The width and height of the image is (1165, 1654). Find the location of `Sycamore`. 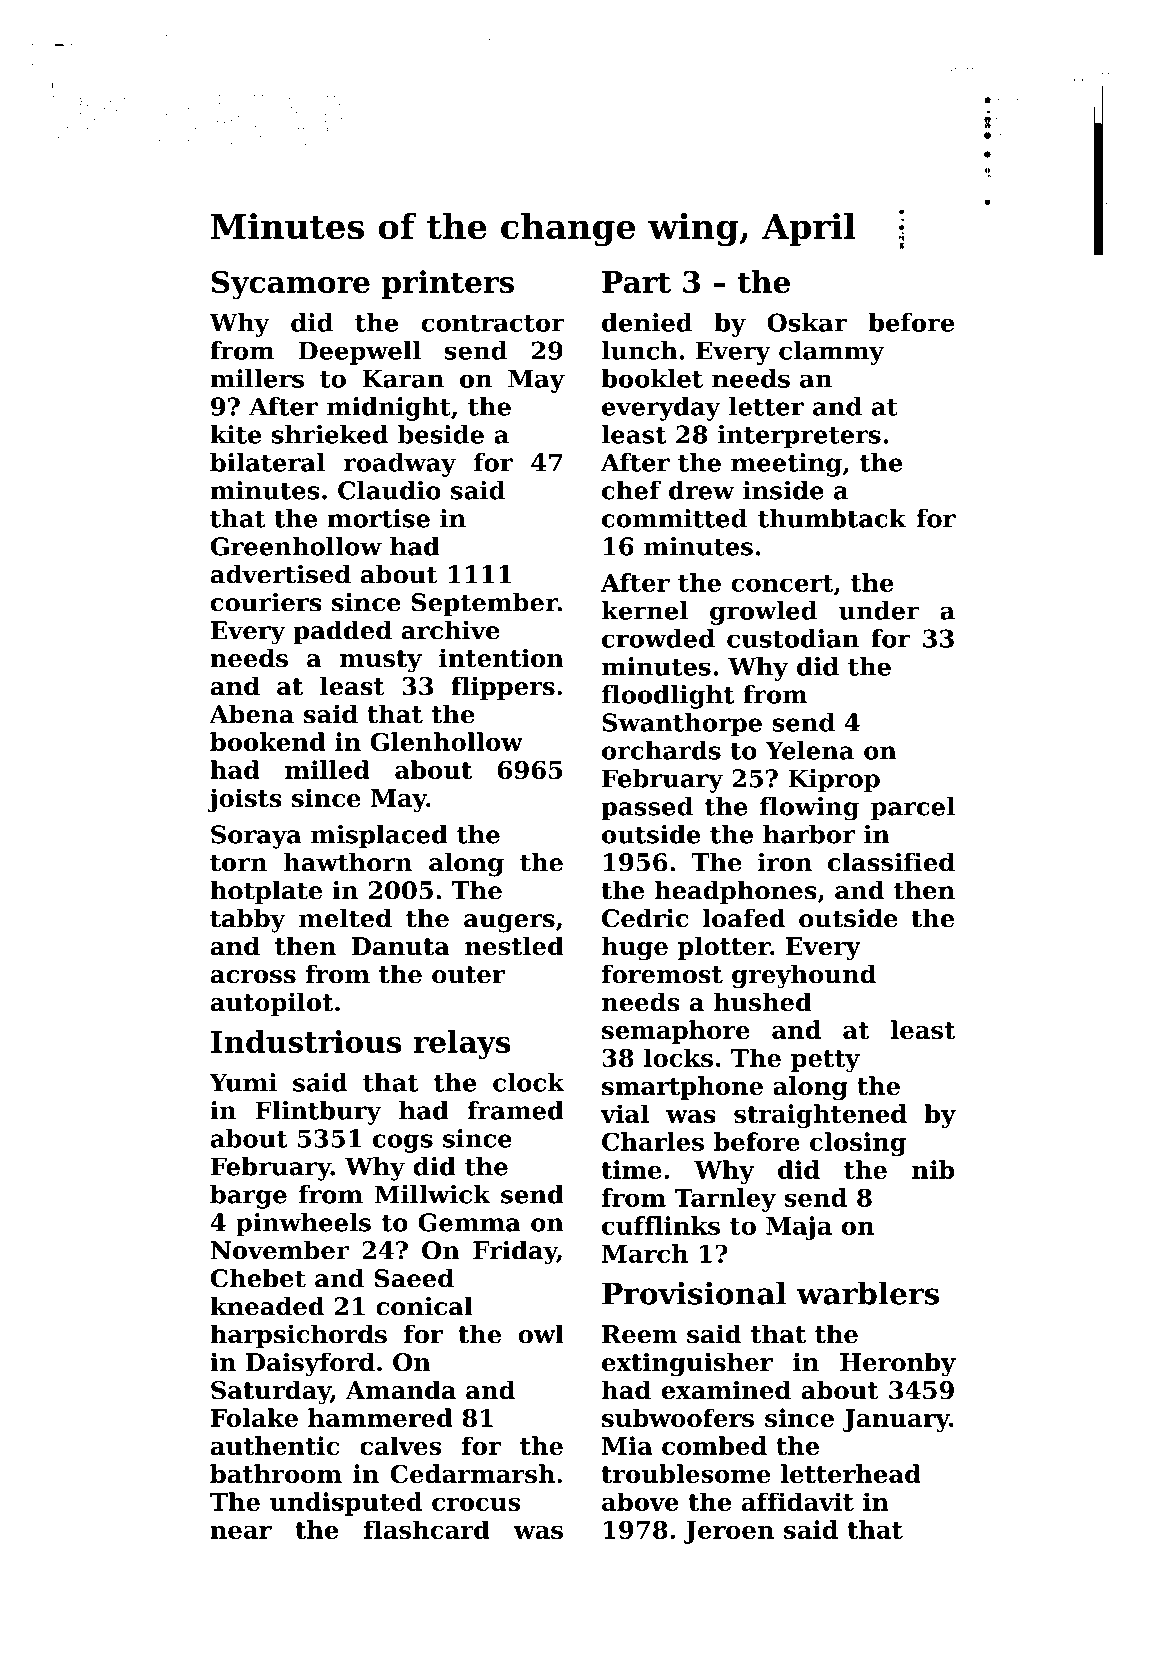

Sycamore is located at coordinates (290, 285).
